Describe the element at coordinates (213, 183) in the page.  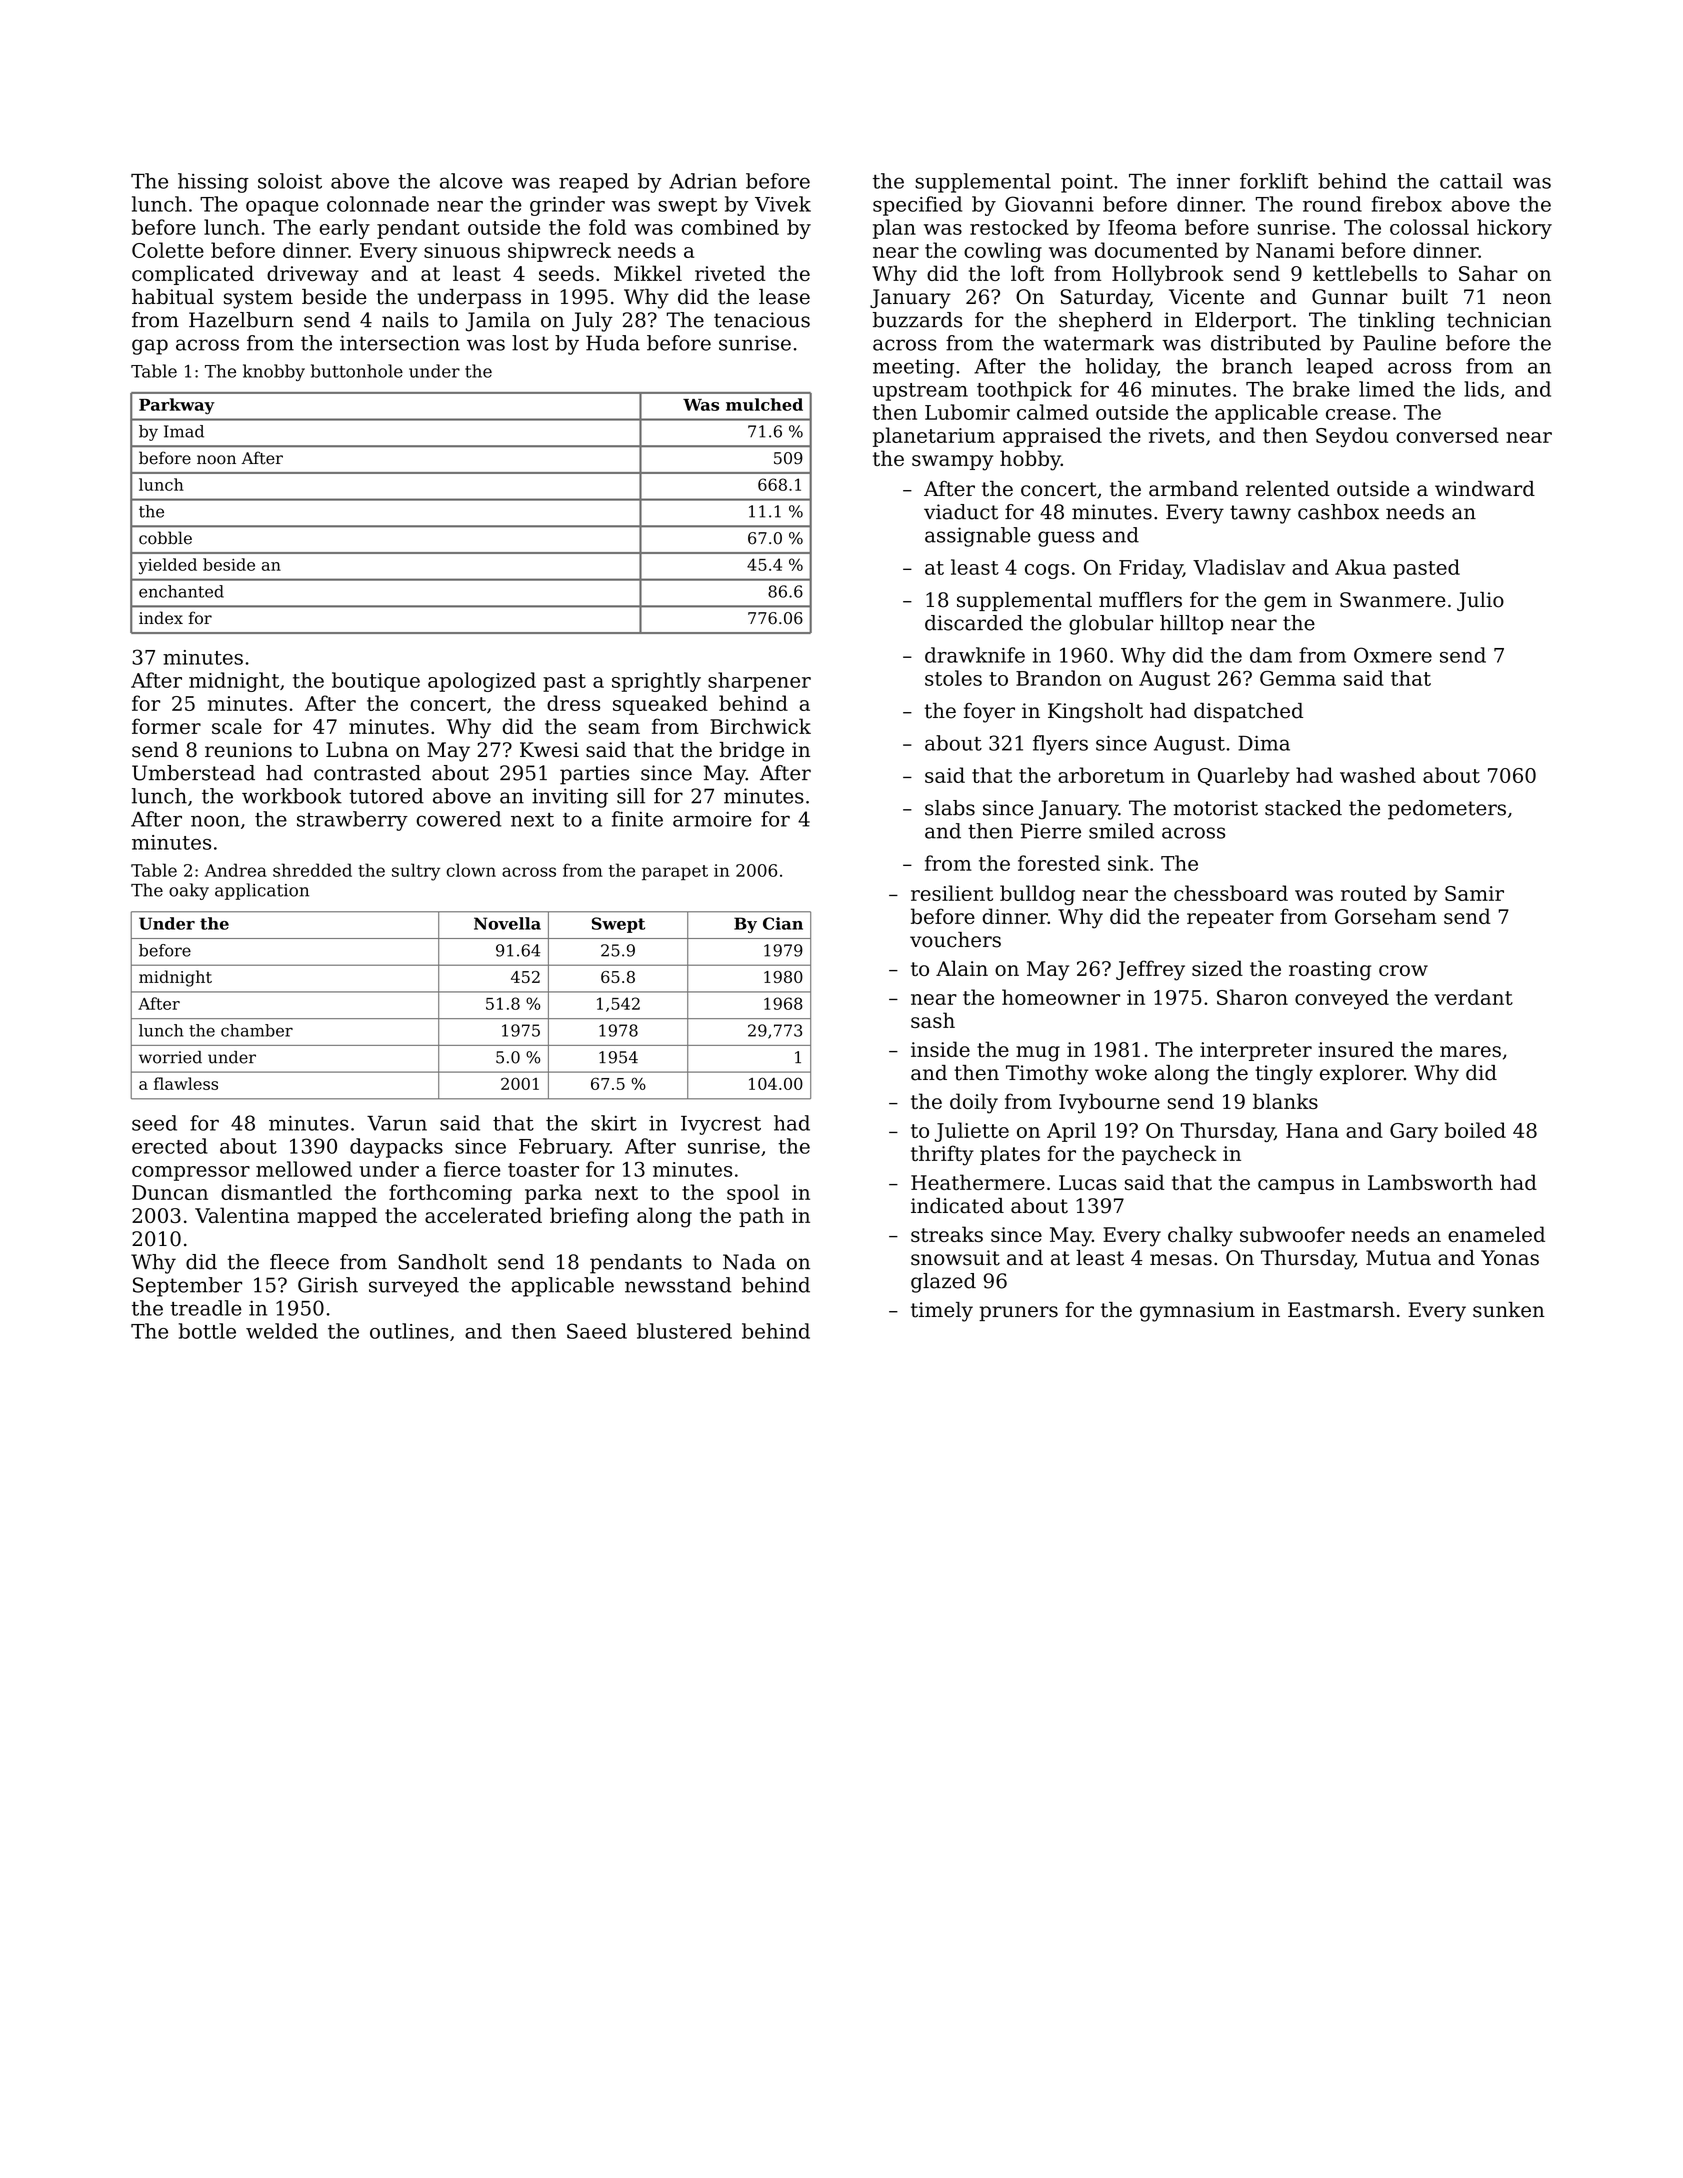
I see `hissing` at that location.
